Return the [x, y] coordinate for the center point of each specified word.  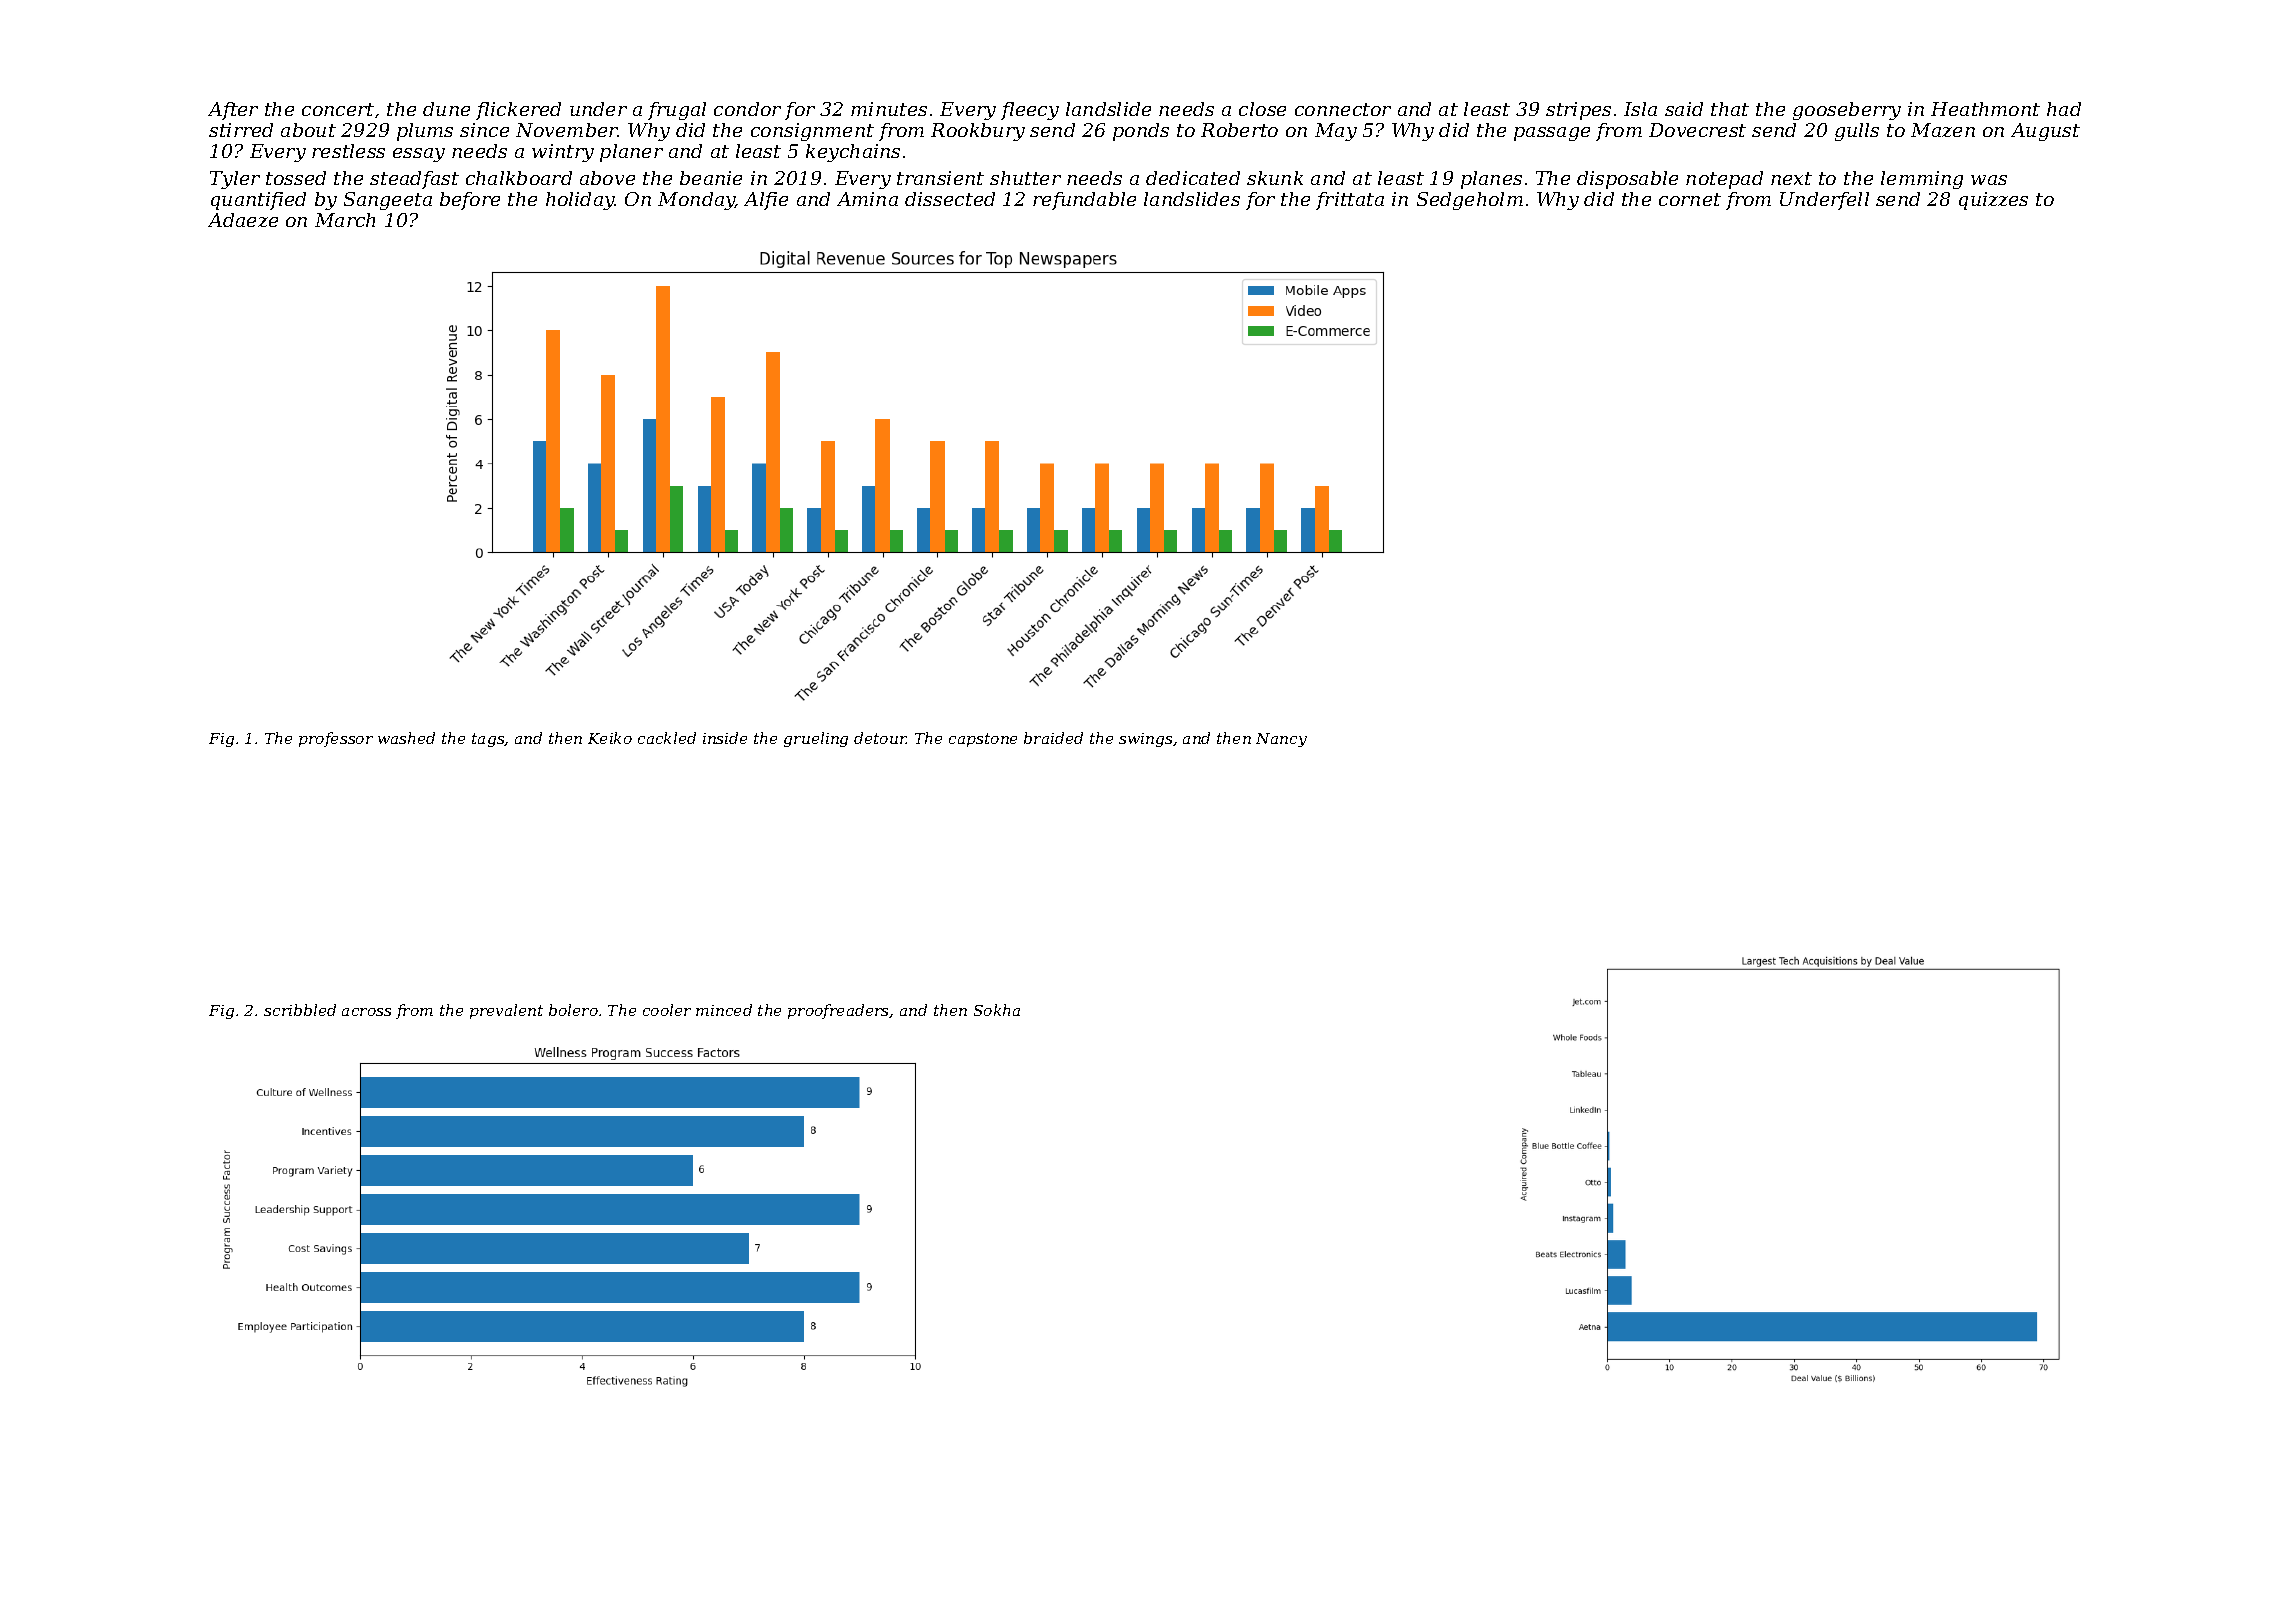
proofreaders [838, 1011]
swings [1145, 740]
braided [1053, 738]
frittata [1350, 201]
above [607, 178]
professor [336, 739]
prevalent [506, 1011]
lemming [1922, 180]
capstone [983, 740]
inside [725, 738]
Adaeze [243, 220]
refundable [1084, 201]
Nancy [1281, 740]
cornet [1690, 199]
